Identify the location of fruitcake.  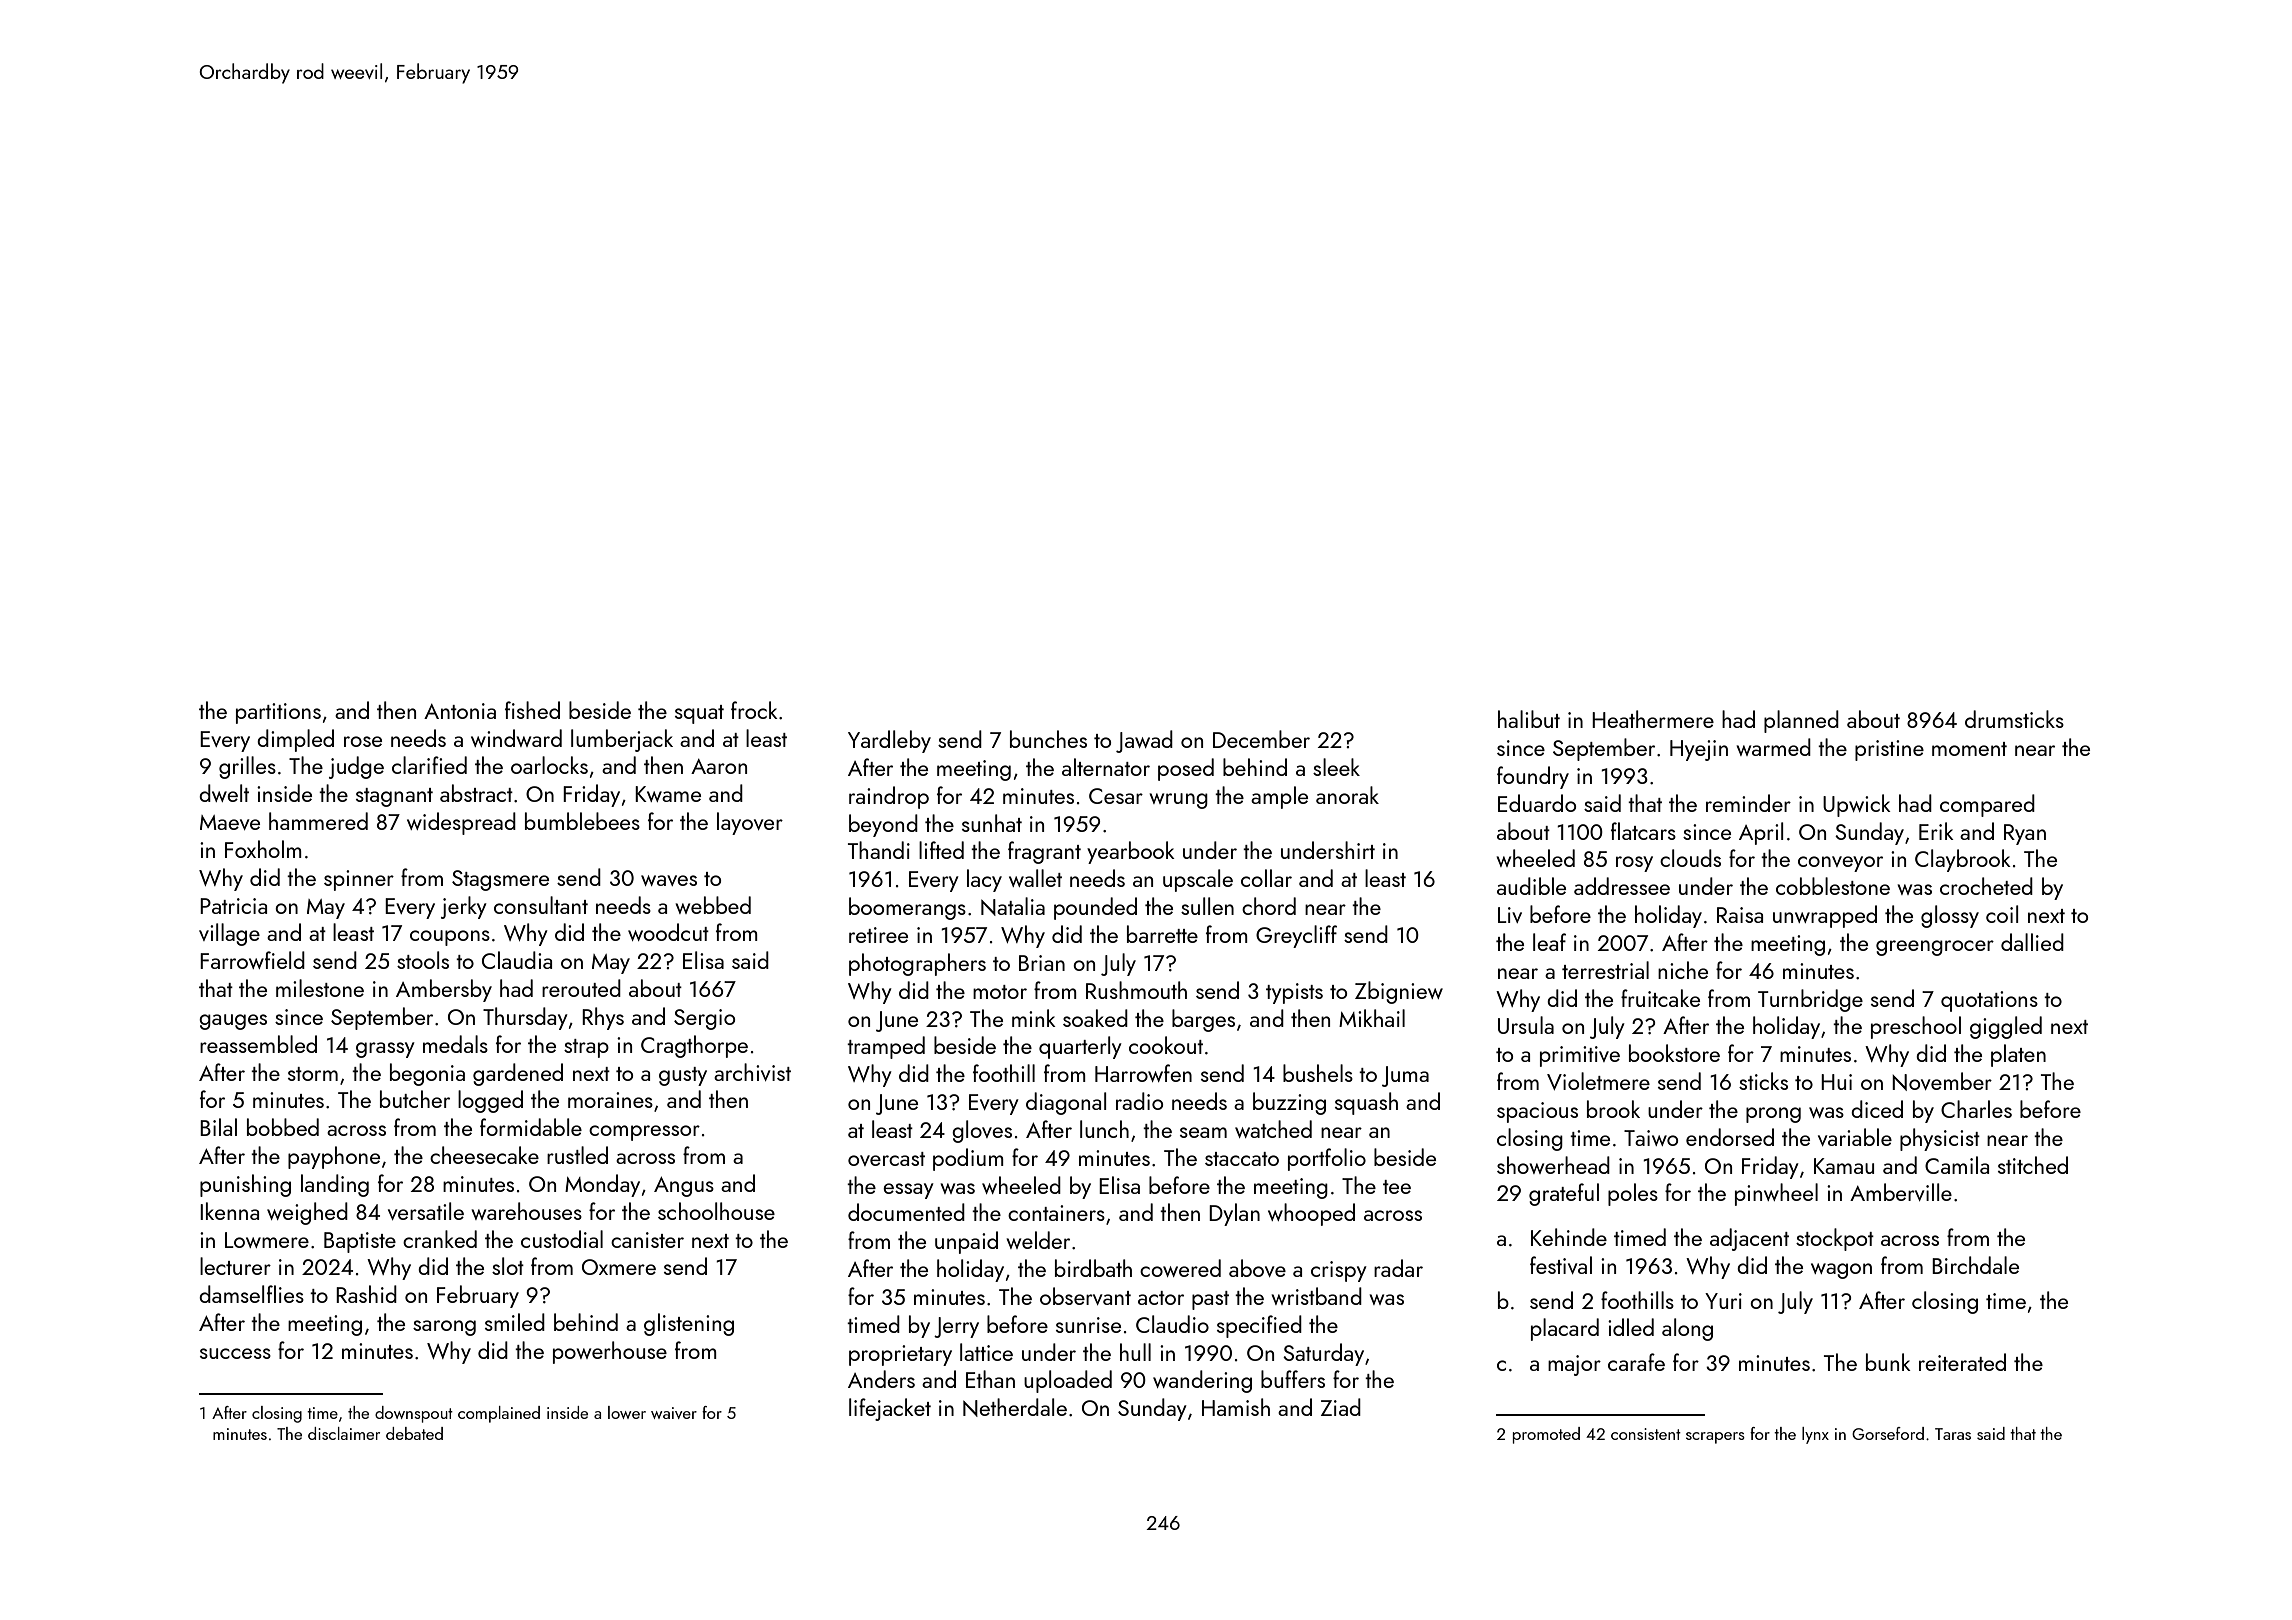
(1660, 998).
